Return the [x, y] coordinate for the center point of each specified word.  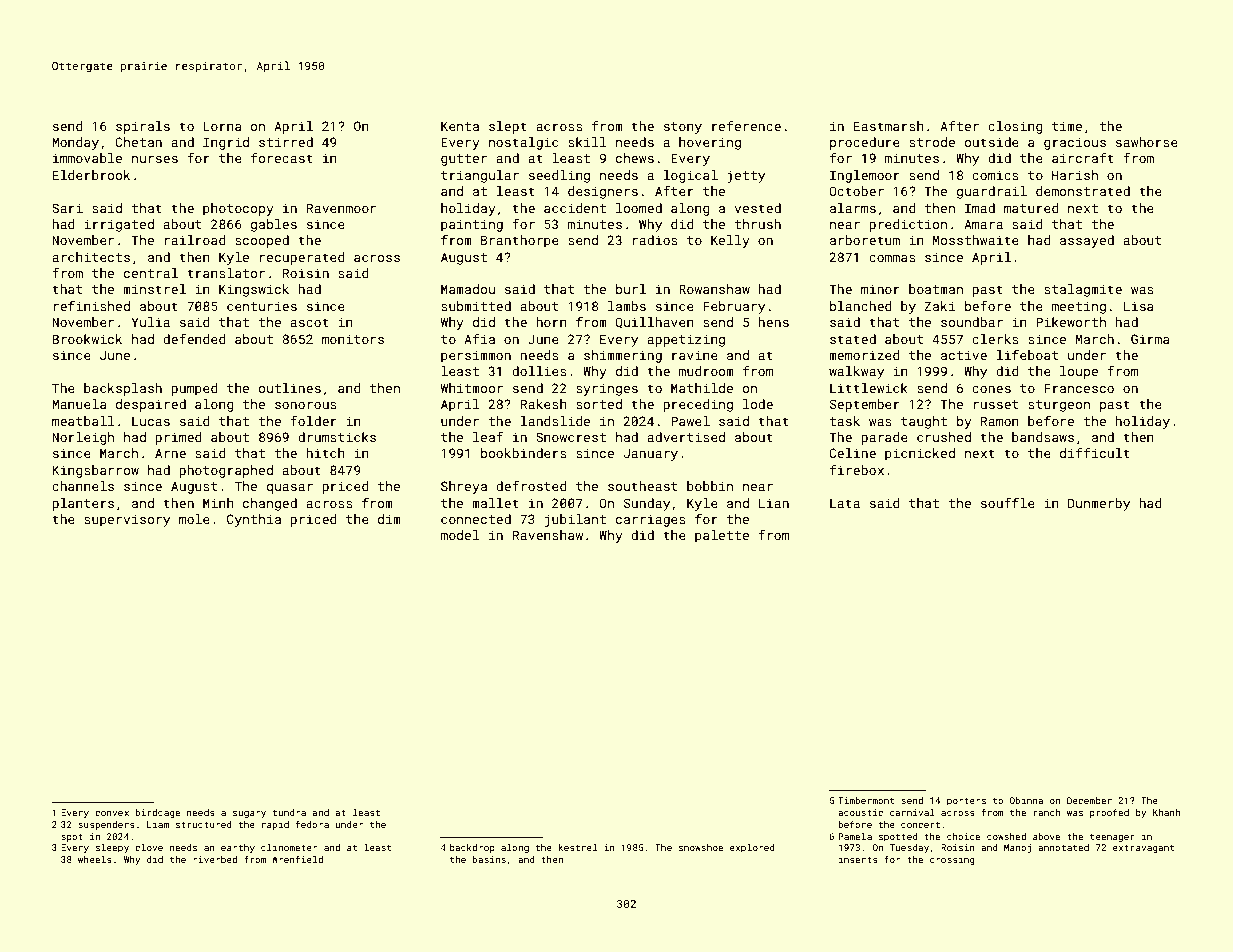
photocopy [238, 209]
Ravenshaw [548, 535]
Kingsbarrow [95, 471]
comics [995, 175]
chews [635, 158]
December [1089, 800]
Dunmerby [1099, 504]
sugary [249, 814]
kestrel [578, 847]
